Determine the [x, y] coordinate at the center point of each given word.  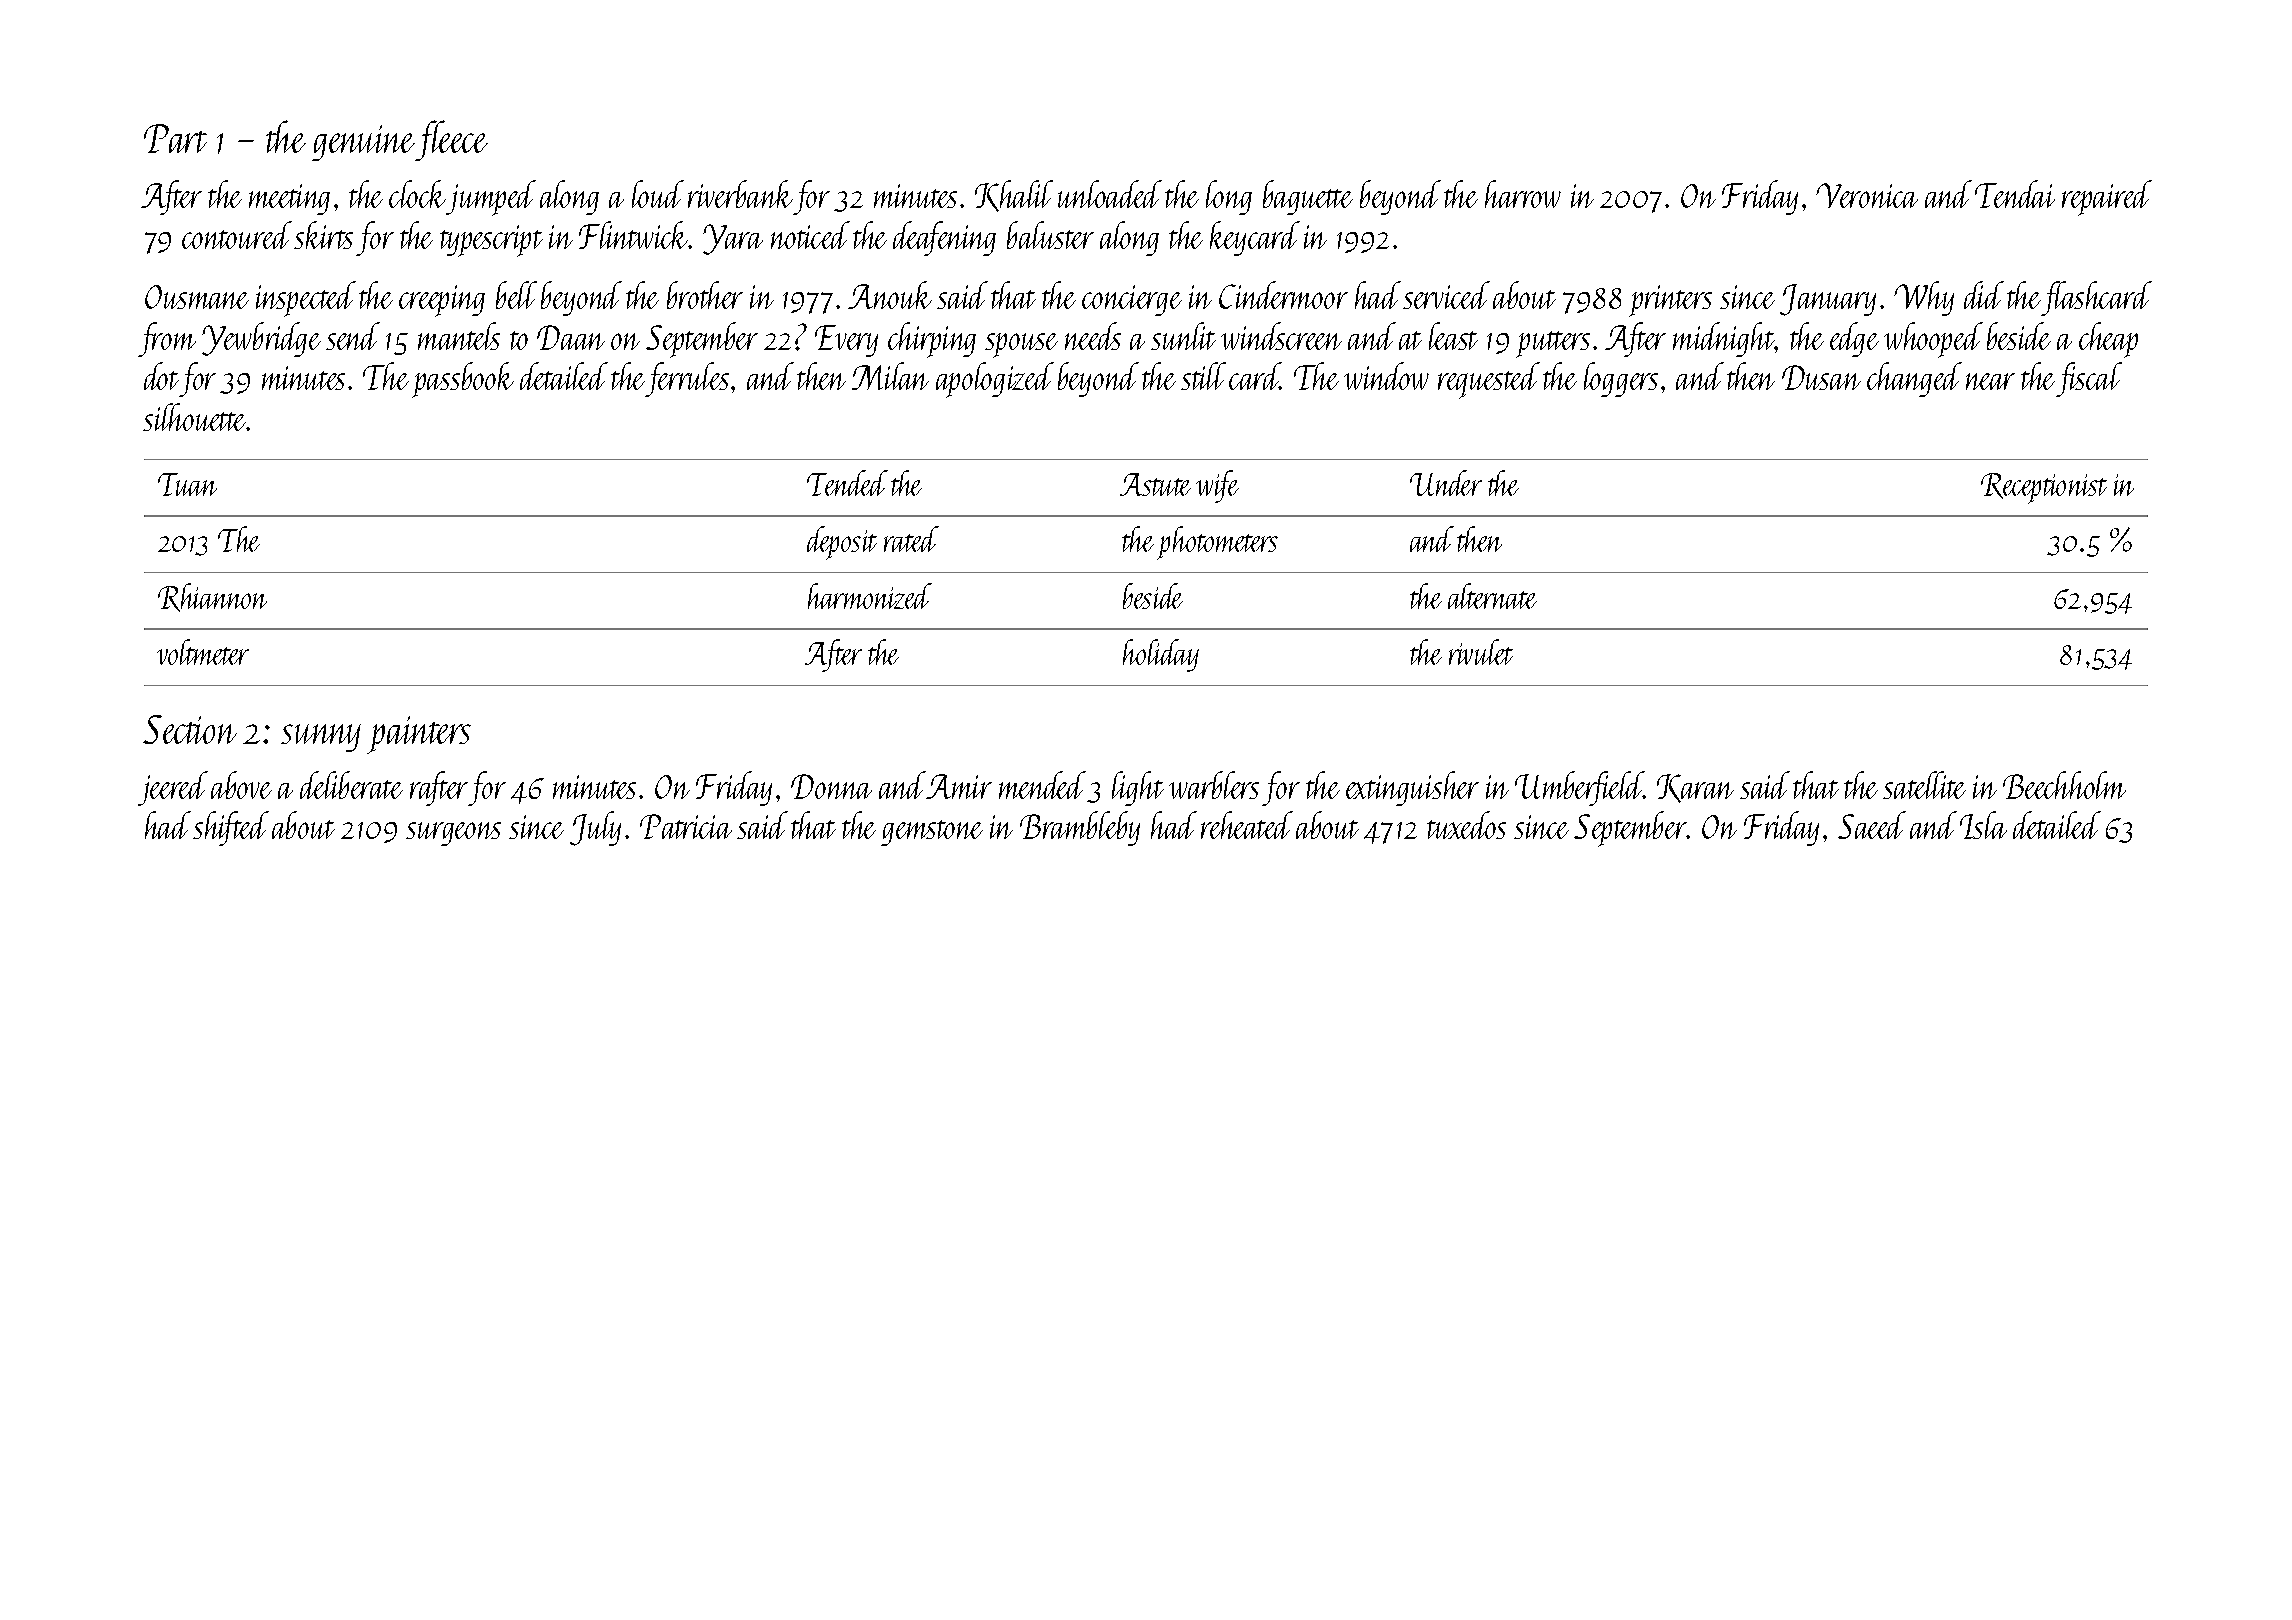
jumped [491, 198]
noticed [810, 235]
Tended [847, 483]
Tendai [2015, 194]
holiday [1161, 655]
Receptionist [2044, 488]
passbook [463, 380]
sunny [321, 738]
